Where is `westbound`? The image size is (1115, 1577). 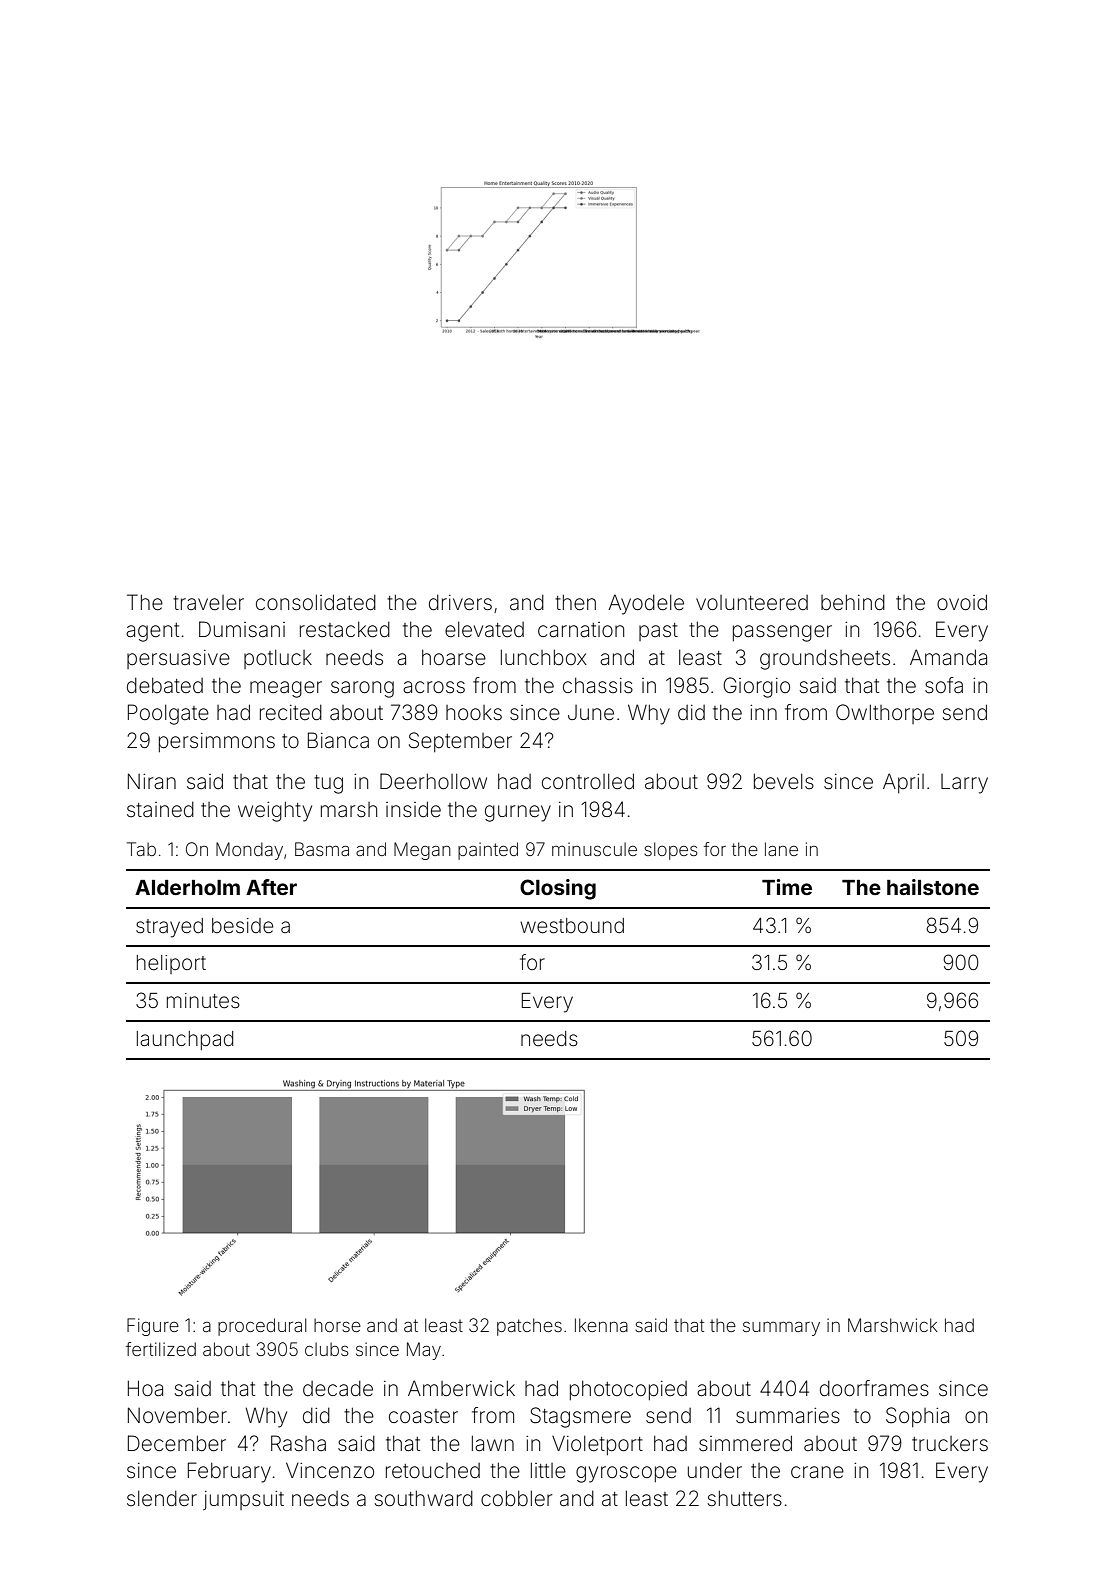
westbound is located at coordinates (572, 926).
